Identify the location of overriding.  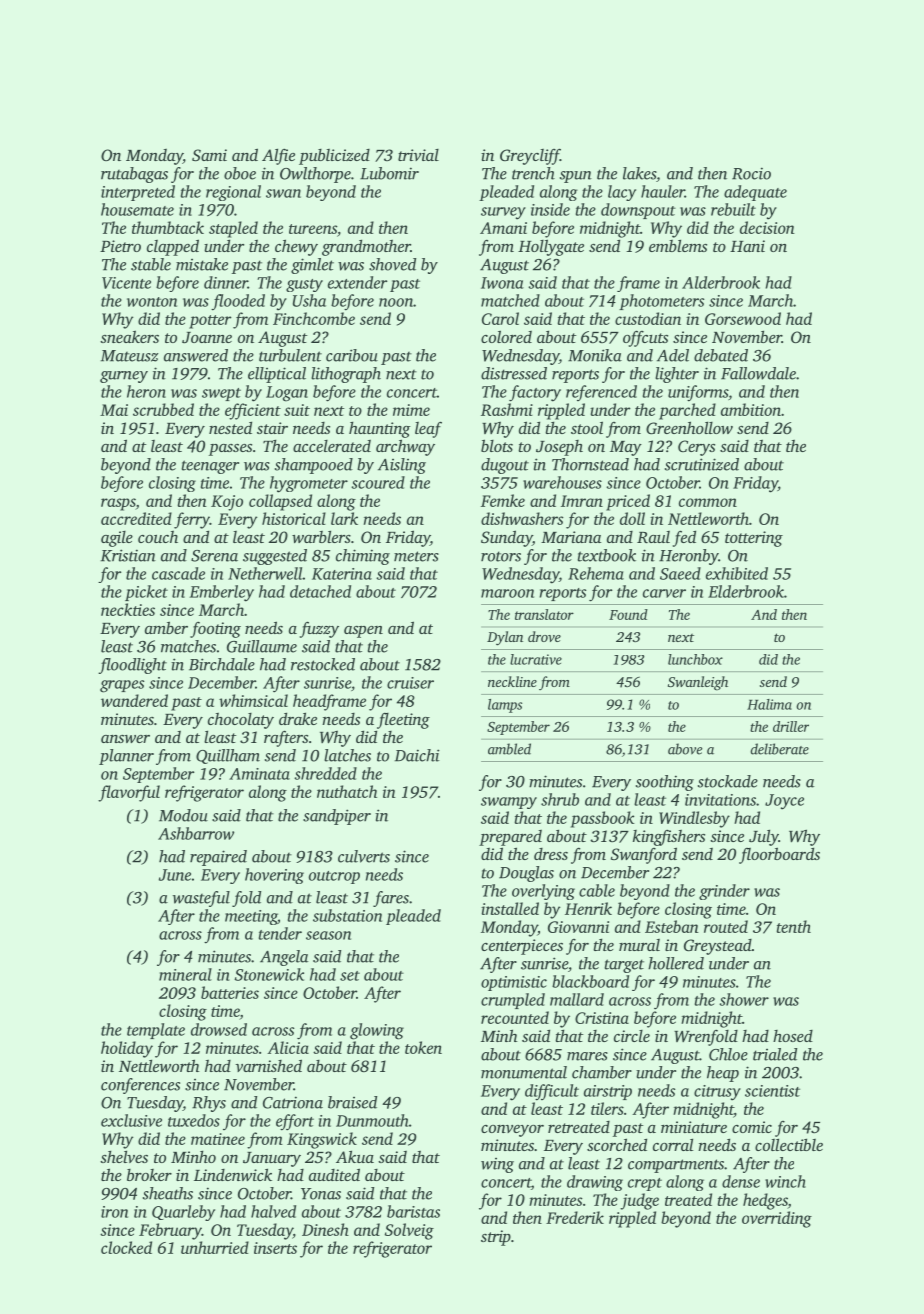
(777, 1219).
